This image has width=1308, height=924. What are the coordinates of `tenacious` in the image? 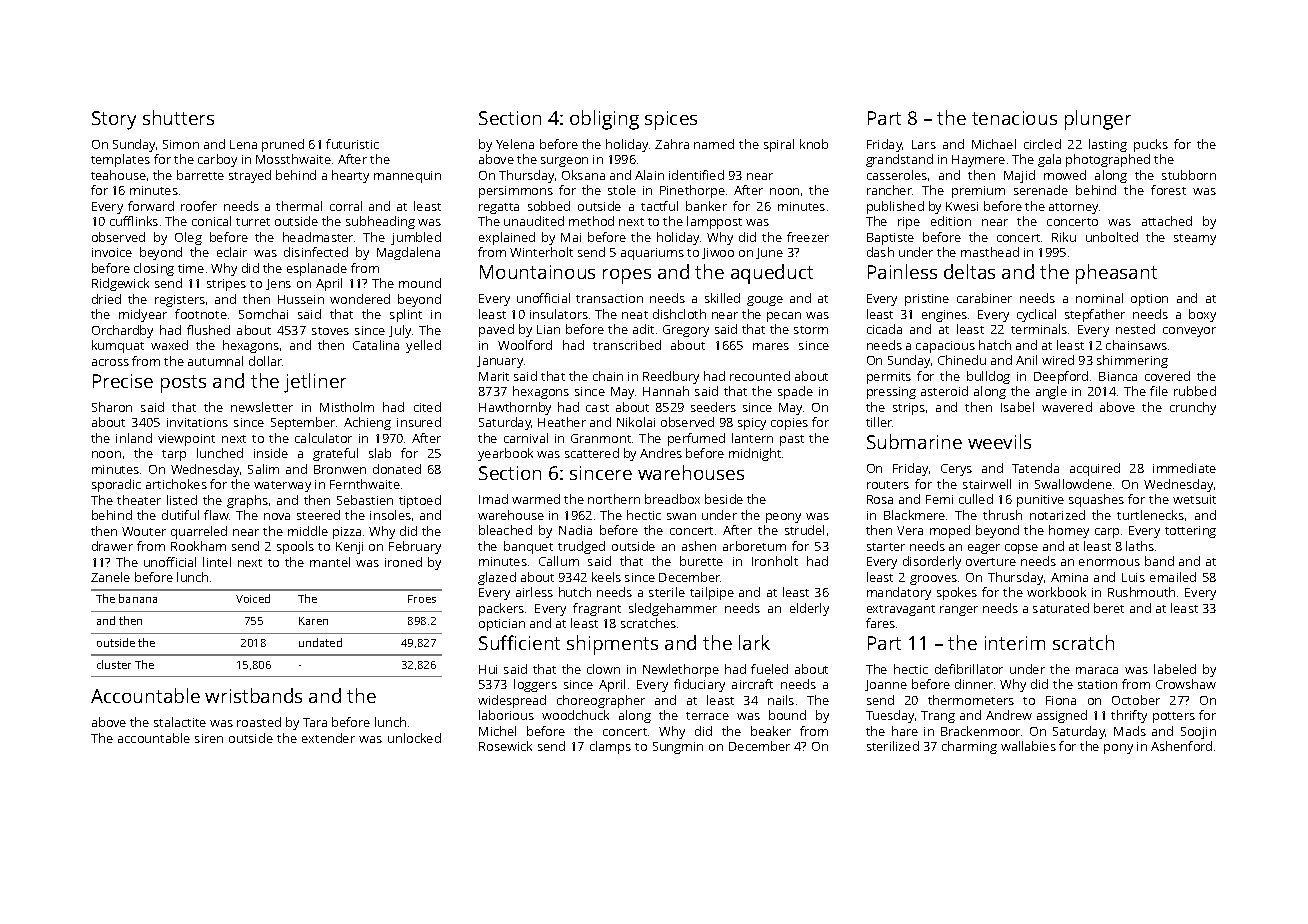 It's located at (1014, 118).
